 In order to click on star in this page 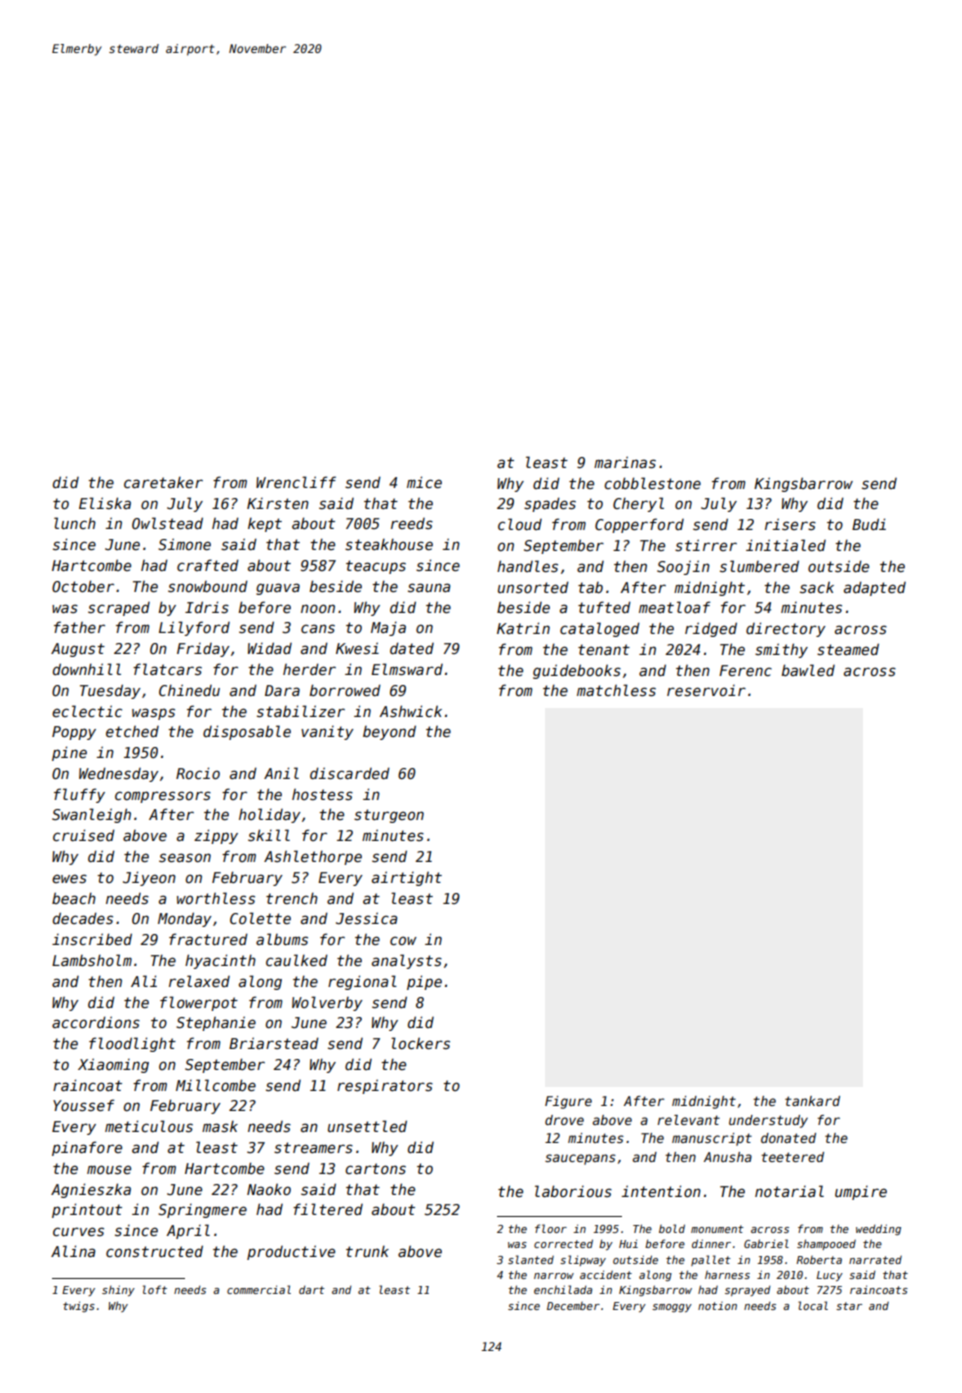, I will do `click(849, 1306)`.
